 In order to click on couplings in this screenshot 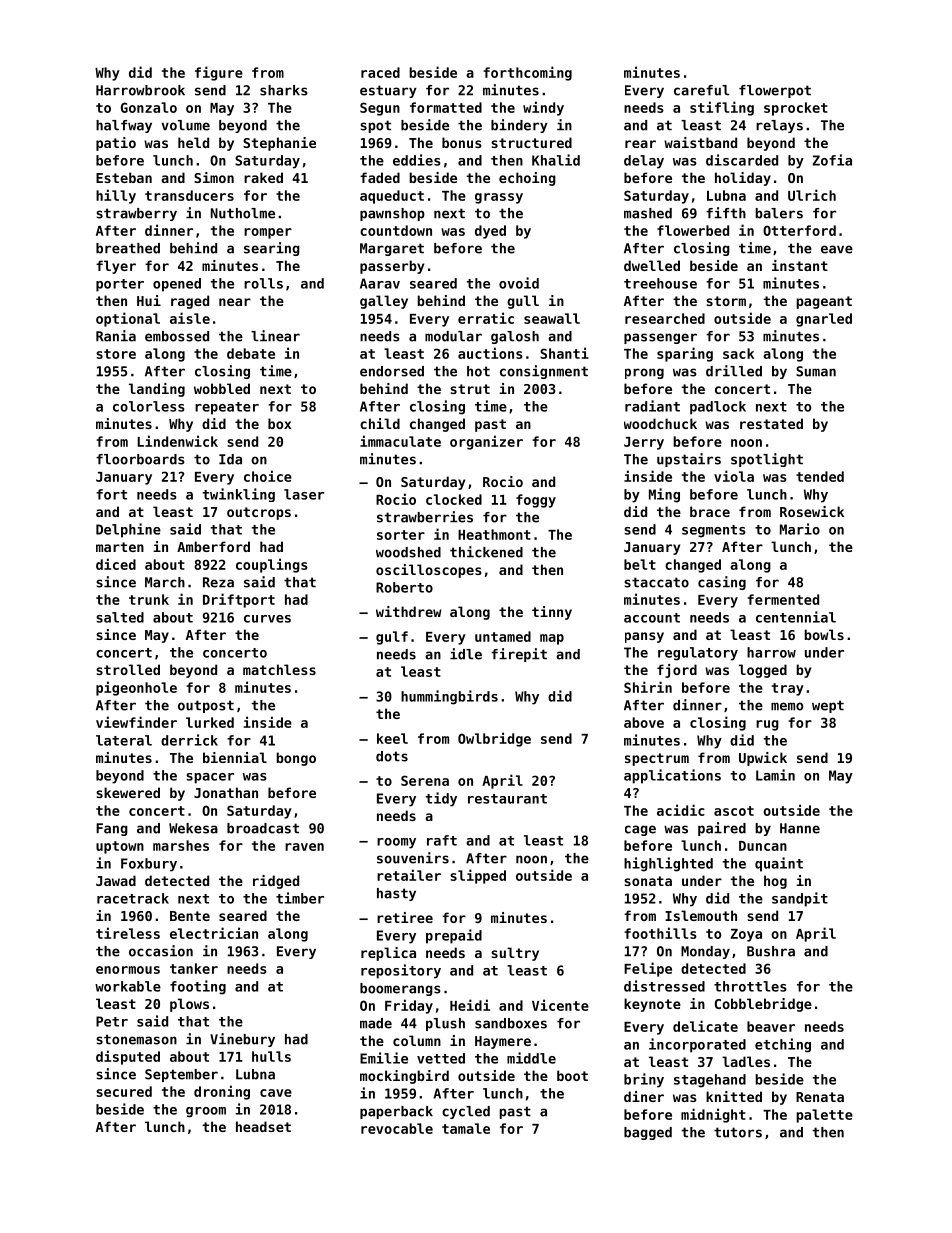, I will do `click(272, 565)`.
